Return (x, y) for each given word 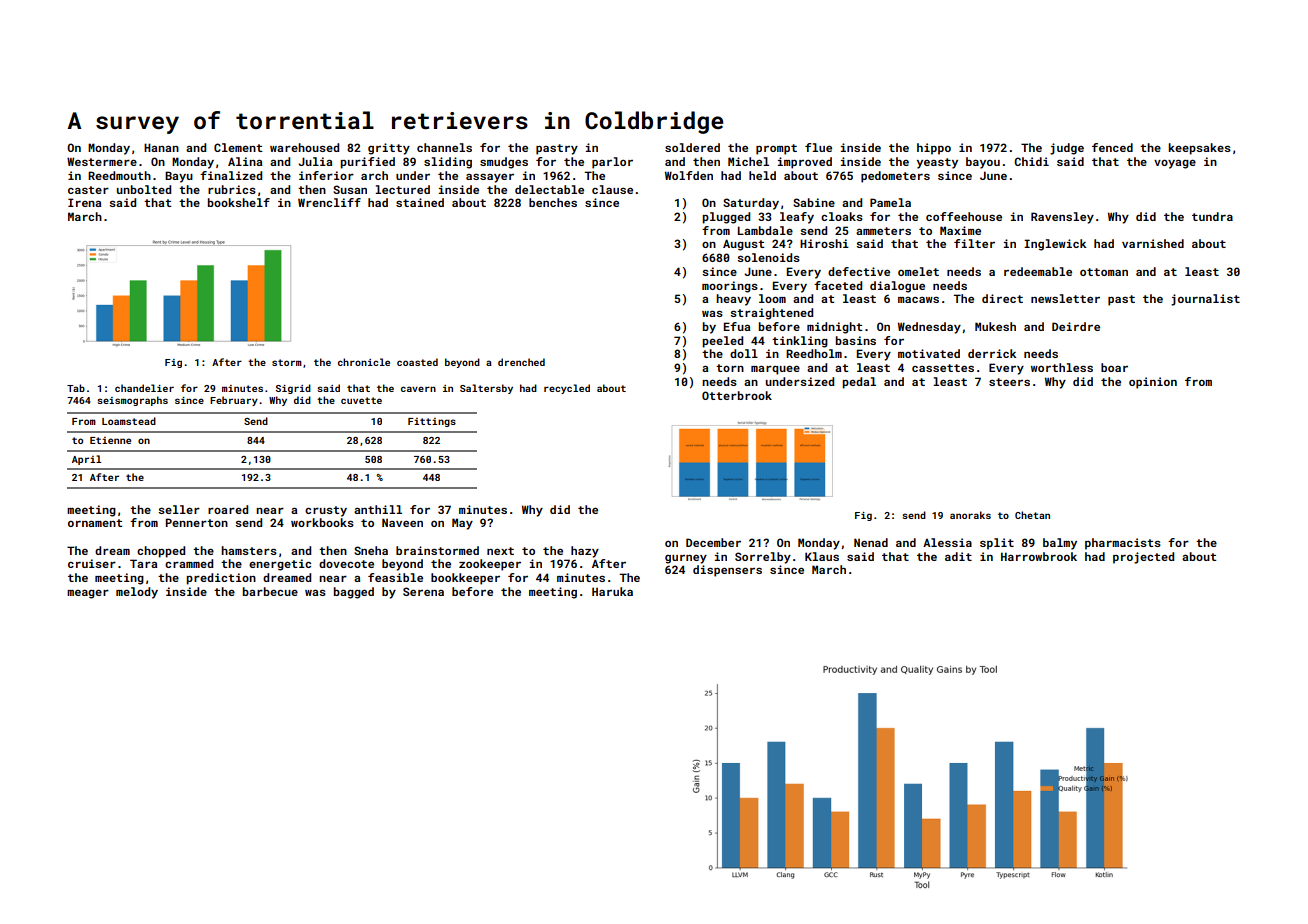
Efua (737, 326)
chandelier (144, 388)
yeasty (937, 163)
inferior (326, 175)
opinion (1153, 383)
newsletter (1065, 298)
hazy (585, 552)
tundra (1212, 216)
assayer (490, 178)
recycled (567, 389)
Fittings (432, 422)
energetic (280, 565)
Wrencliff (329, 202)
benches (553, 202)
